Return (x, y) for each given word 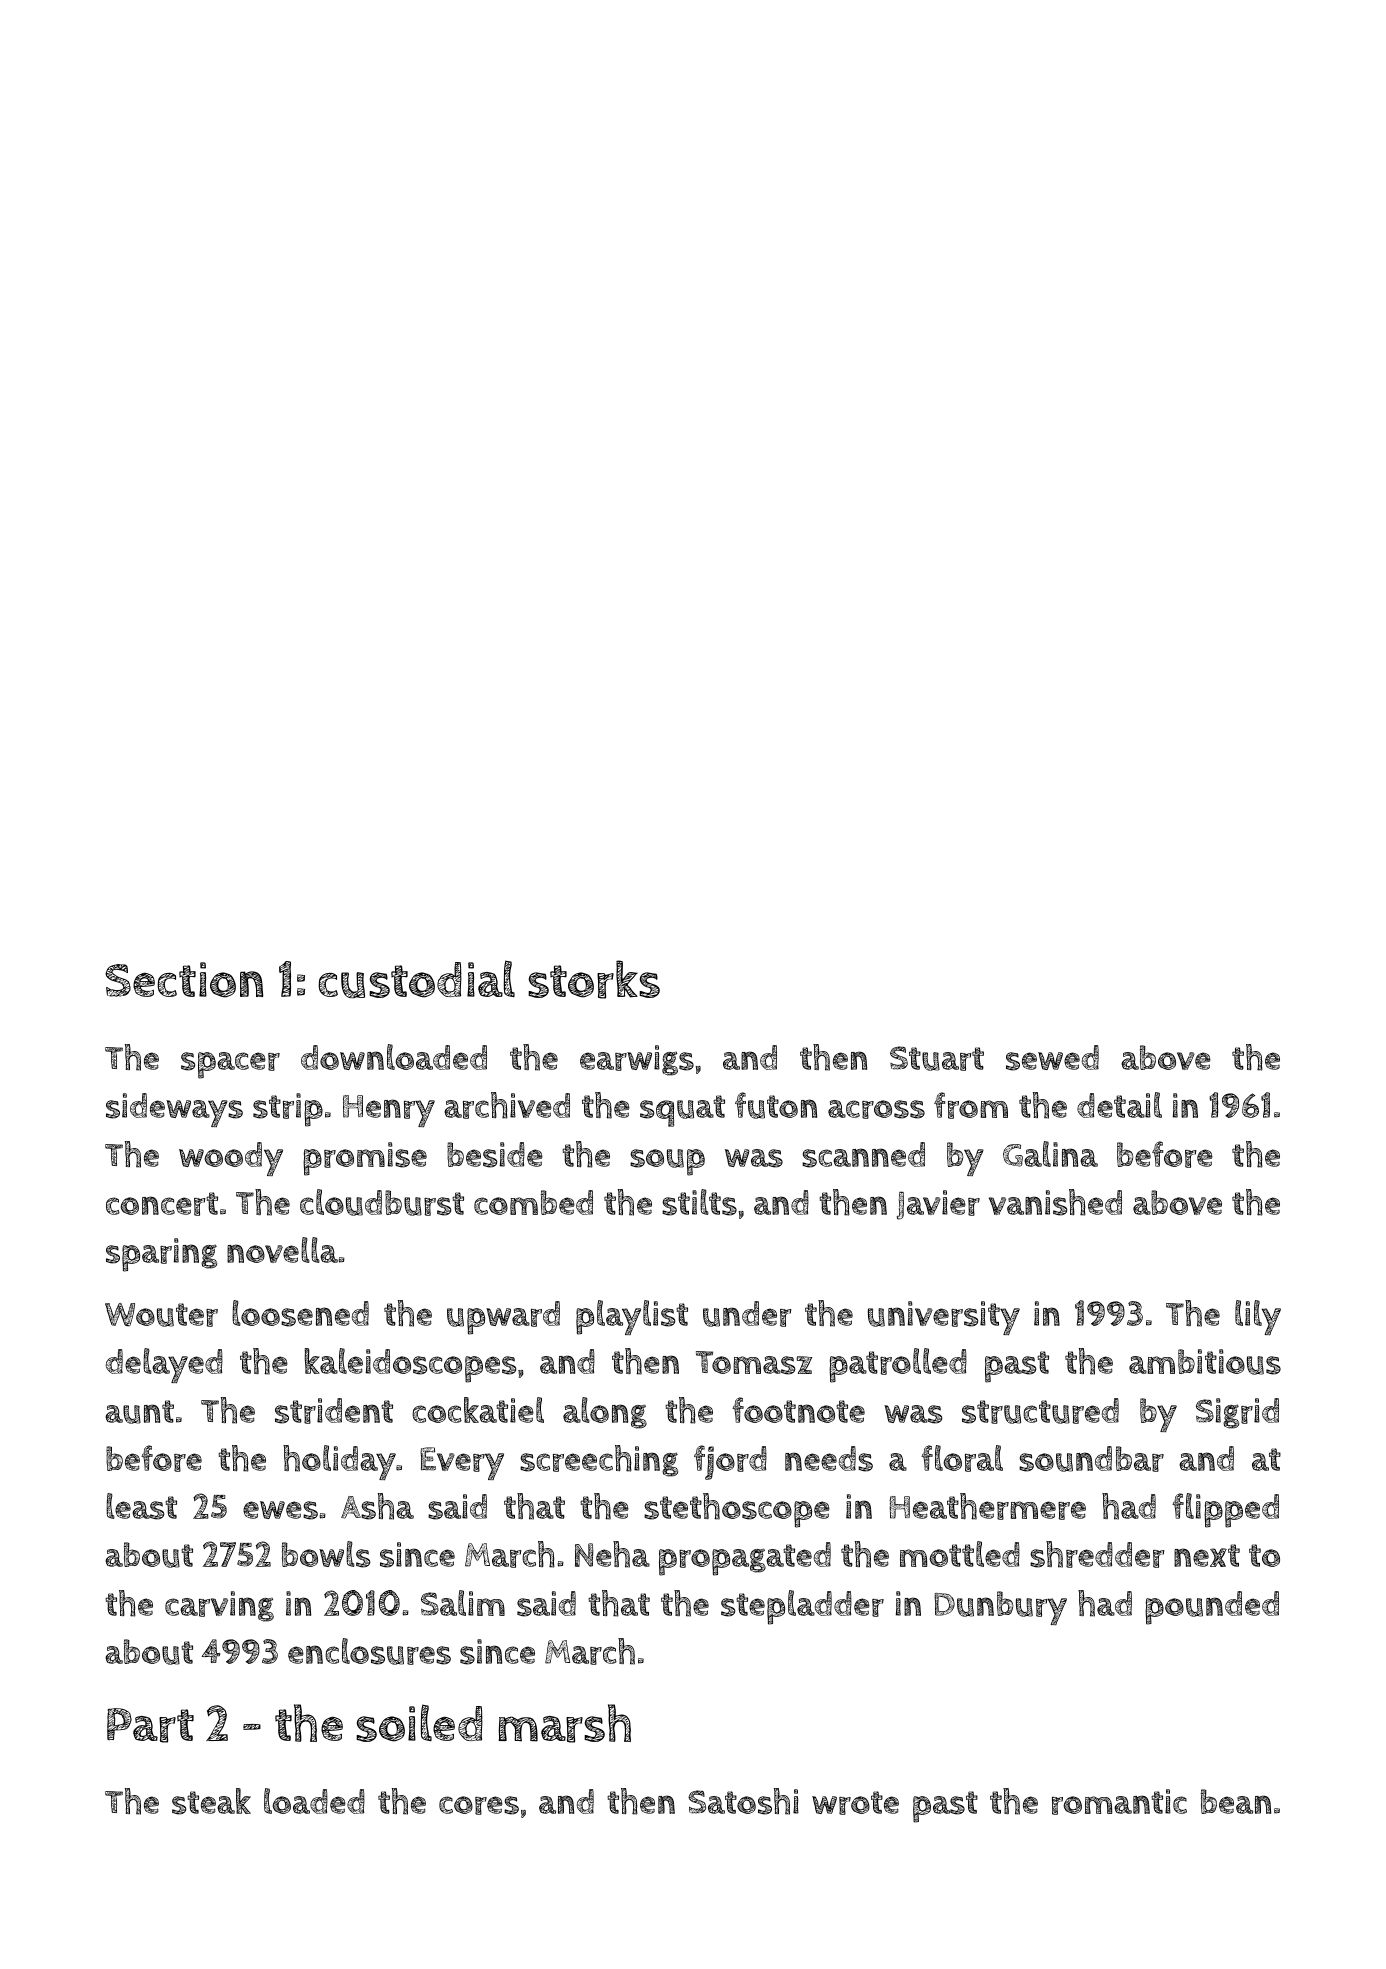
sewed (1052, 1058)
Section (184, 980)
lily (1258, 1317)
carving (219, 1606)
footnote (798, 1410)
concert (162, 1204)
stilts (699, 1202)
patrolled (898, 1365)
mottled (960, 1554)
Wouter (161, 1315)
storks (594, 979)
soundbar (1091, 1459)
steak (211, 1801)
